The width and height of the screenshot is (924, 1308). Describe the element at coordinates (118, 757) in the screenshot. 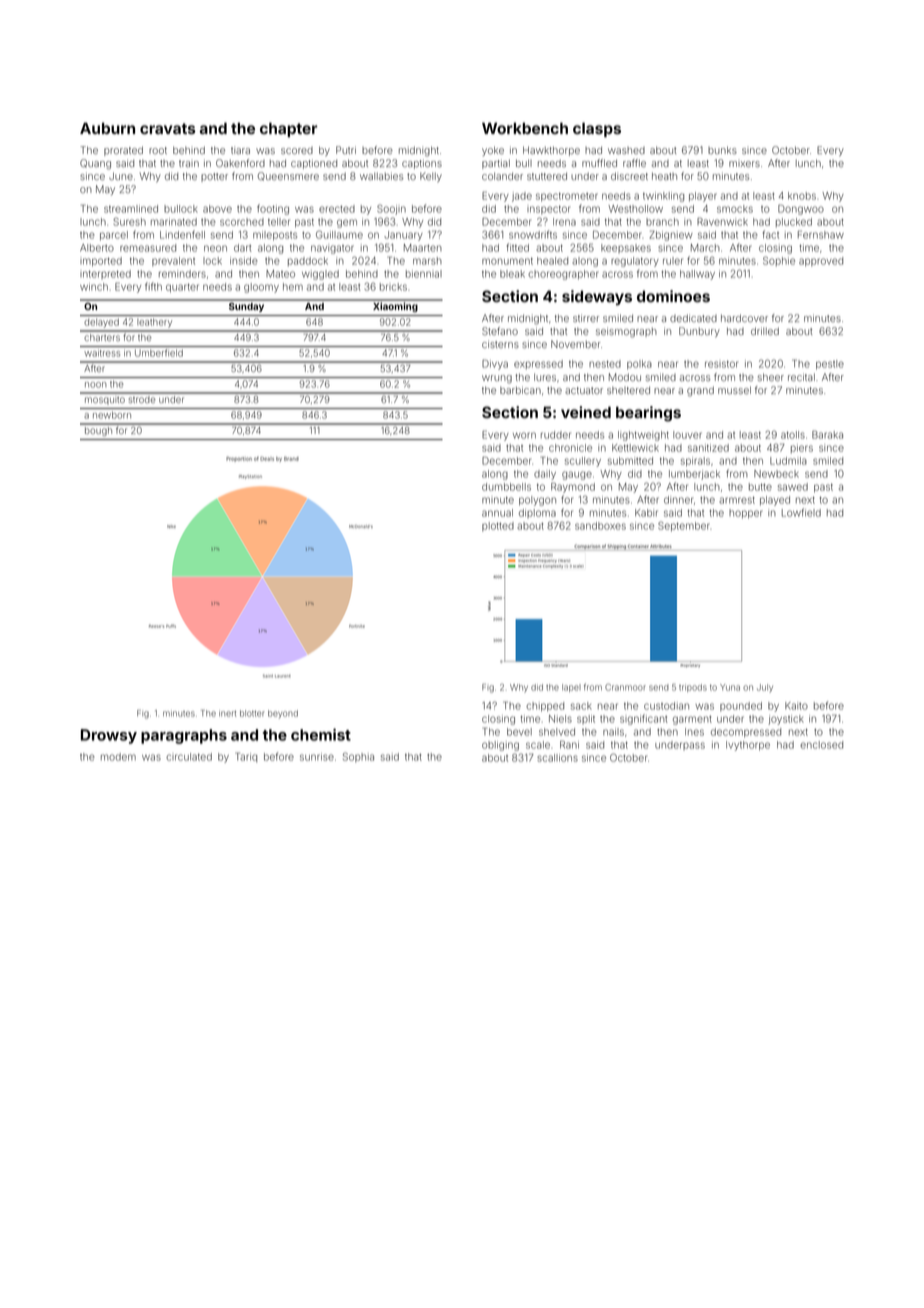

I see `modem` at that location.
